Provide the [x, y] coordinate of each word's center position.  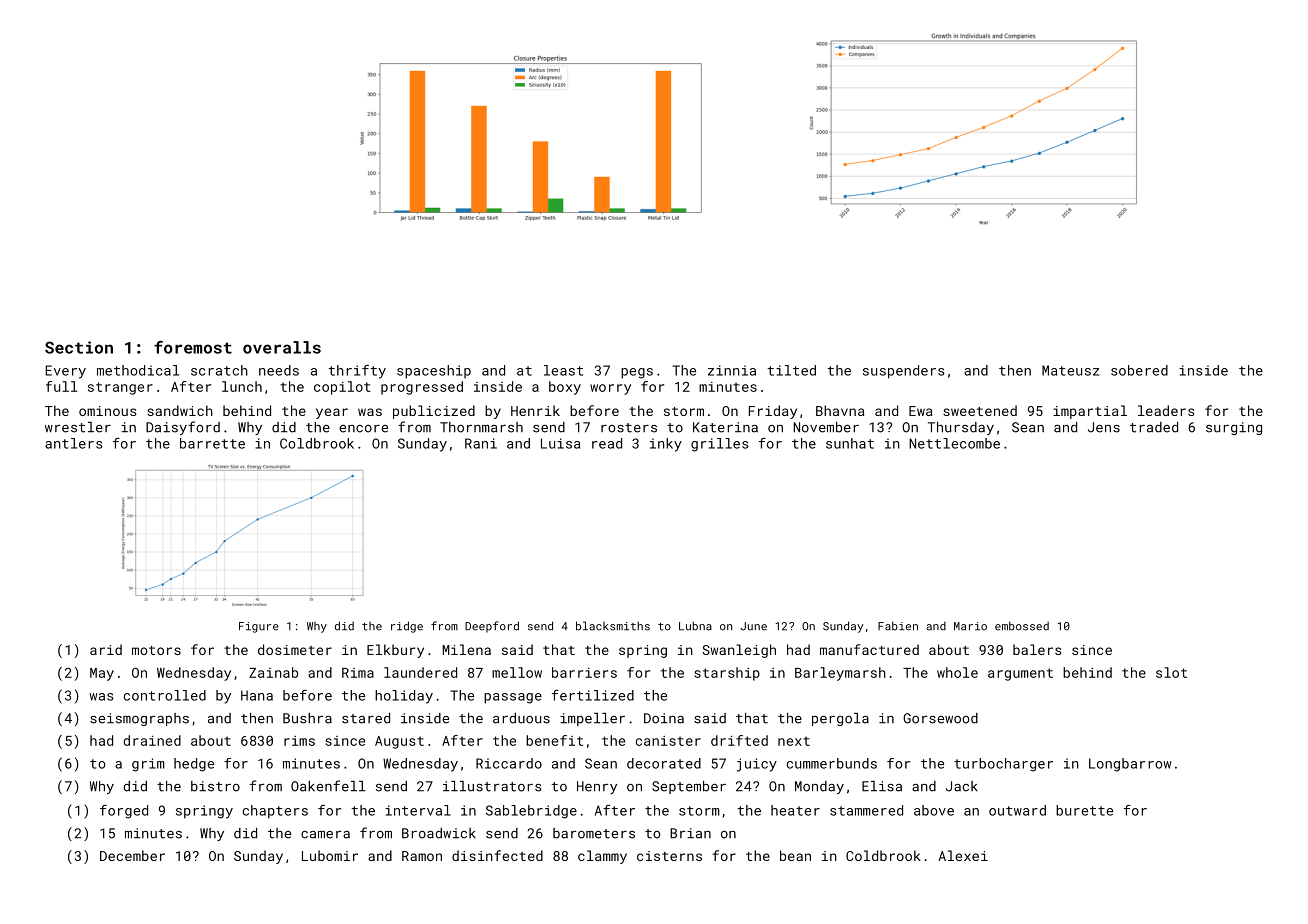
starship [727, 674]
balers [1037, 649]
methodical [138, 370]
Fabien [898, 626]
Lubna [695, 626]
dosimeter [295, 649]
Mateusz [1070, 370]
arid [106, 649]
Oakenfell [328, 786]
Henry [597, 787]
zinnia [732, 370]
